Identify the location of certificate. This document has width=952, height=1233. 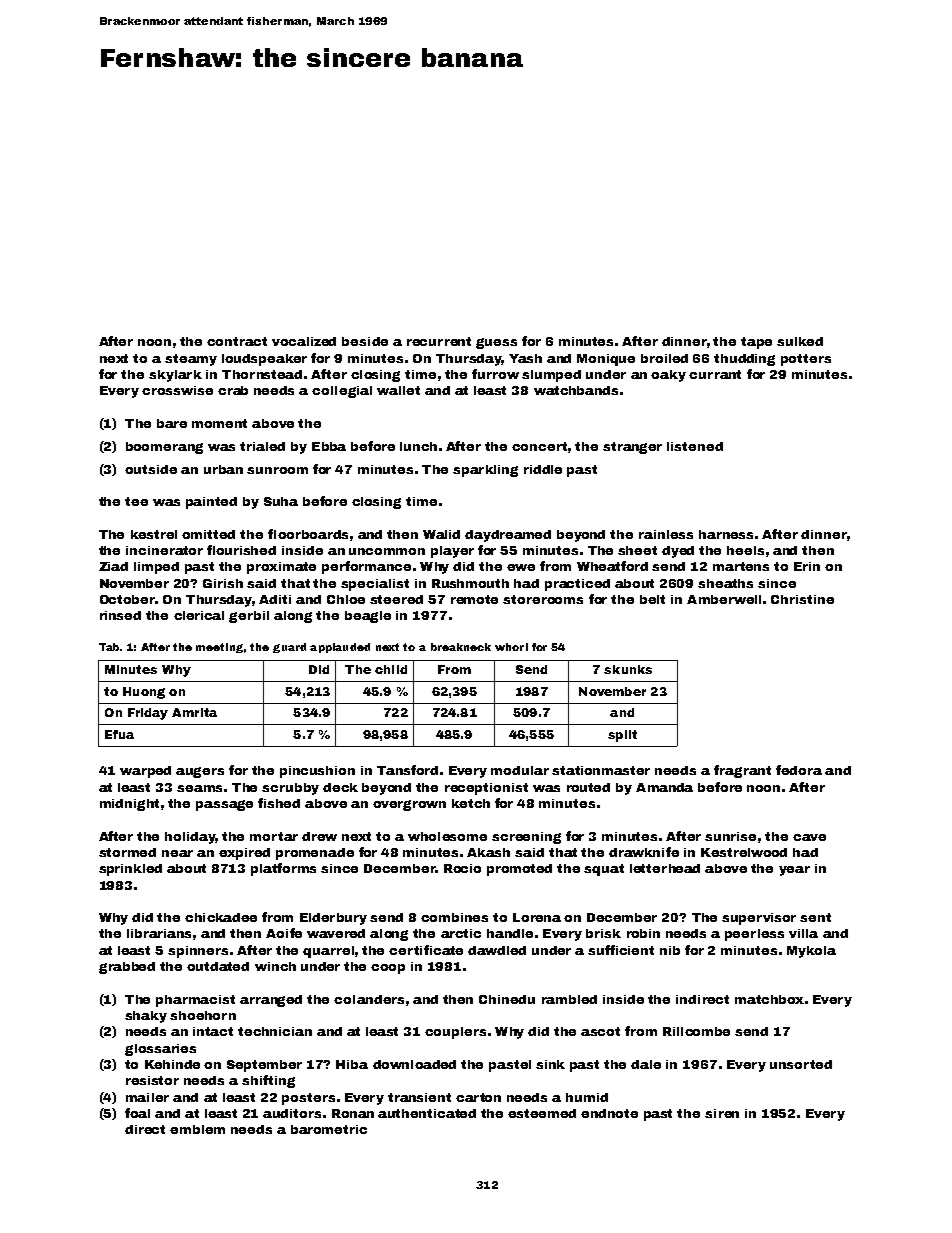
(426, 950).
